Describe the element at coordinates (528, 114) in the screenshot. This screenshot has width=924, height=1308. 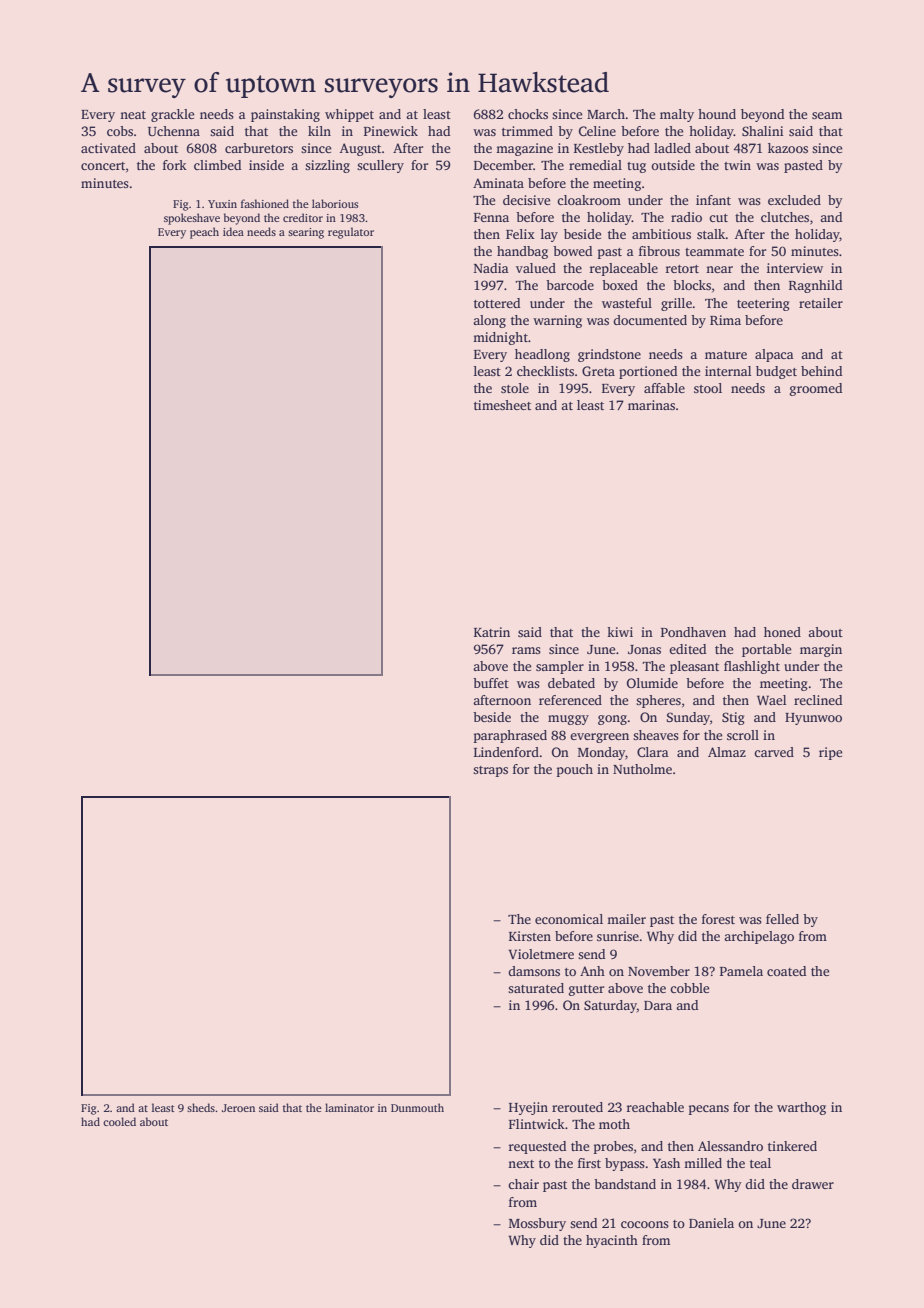
I see `chocks` at that location.
